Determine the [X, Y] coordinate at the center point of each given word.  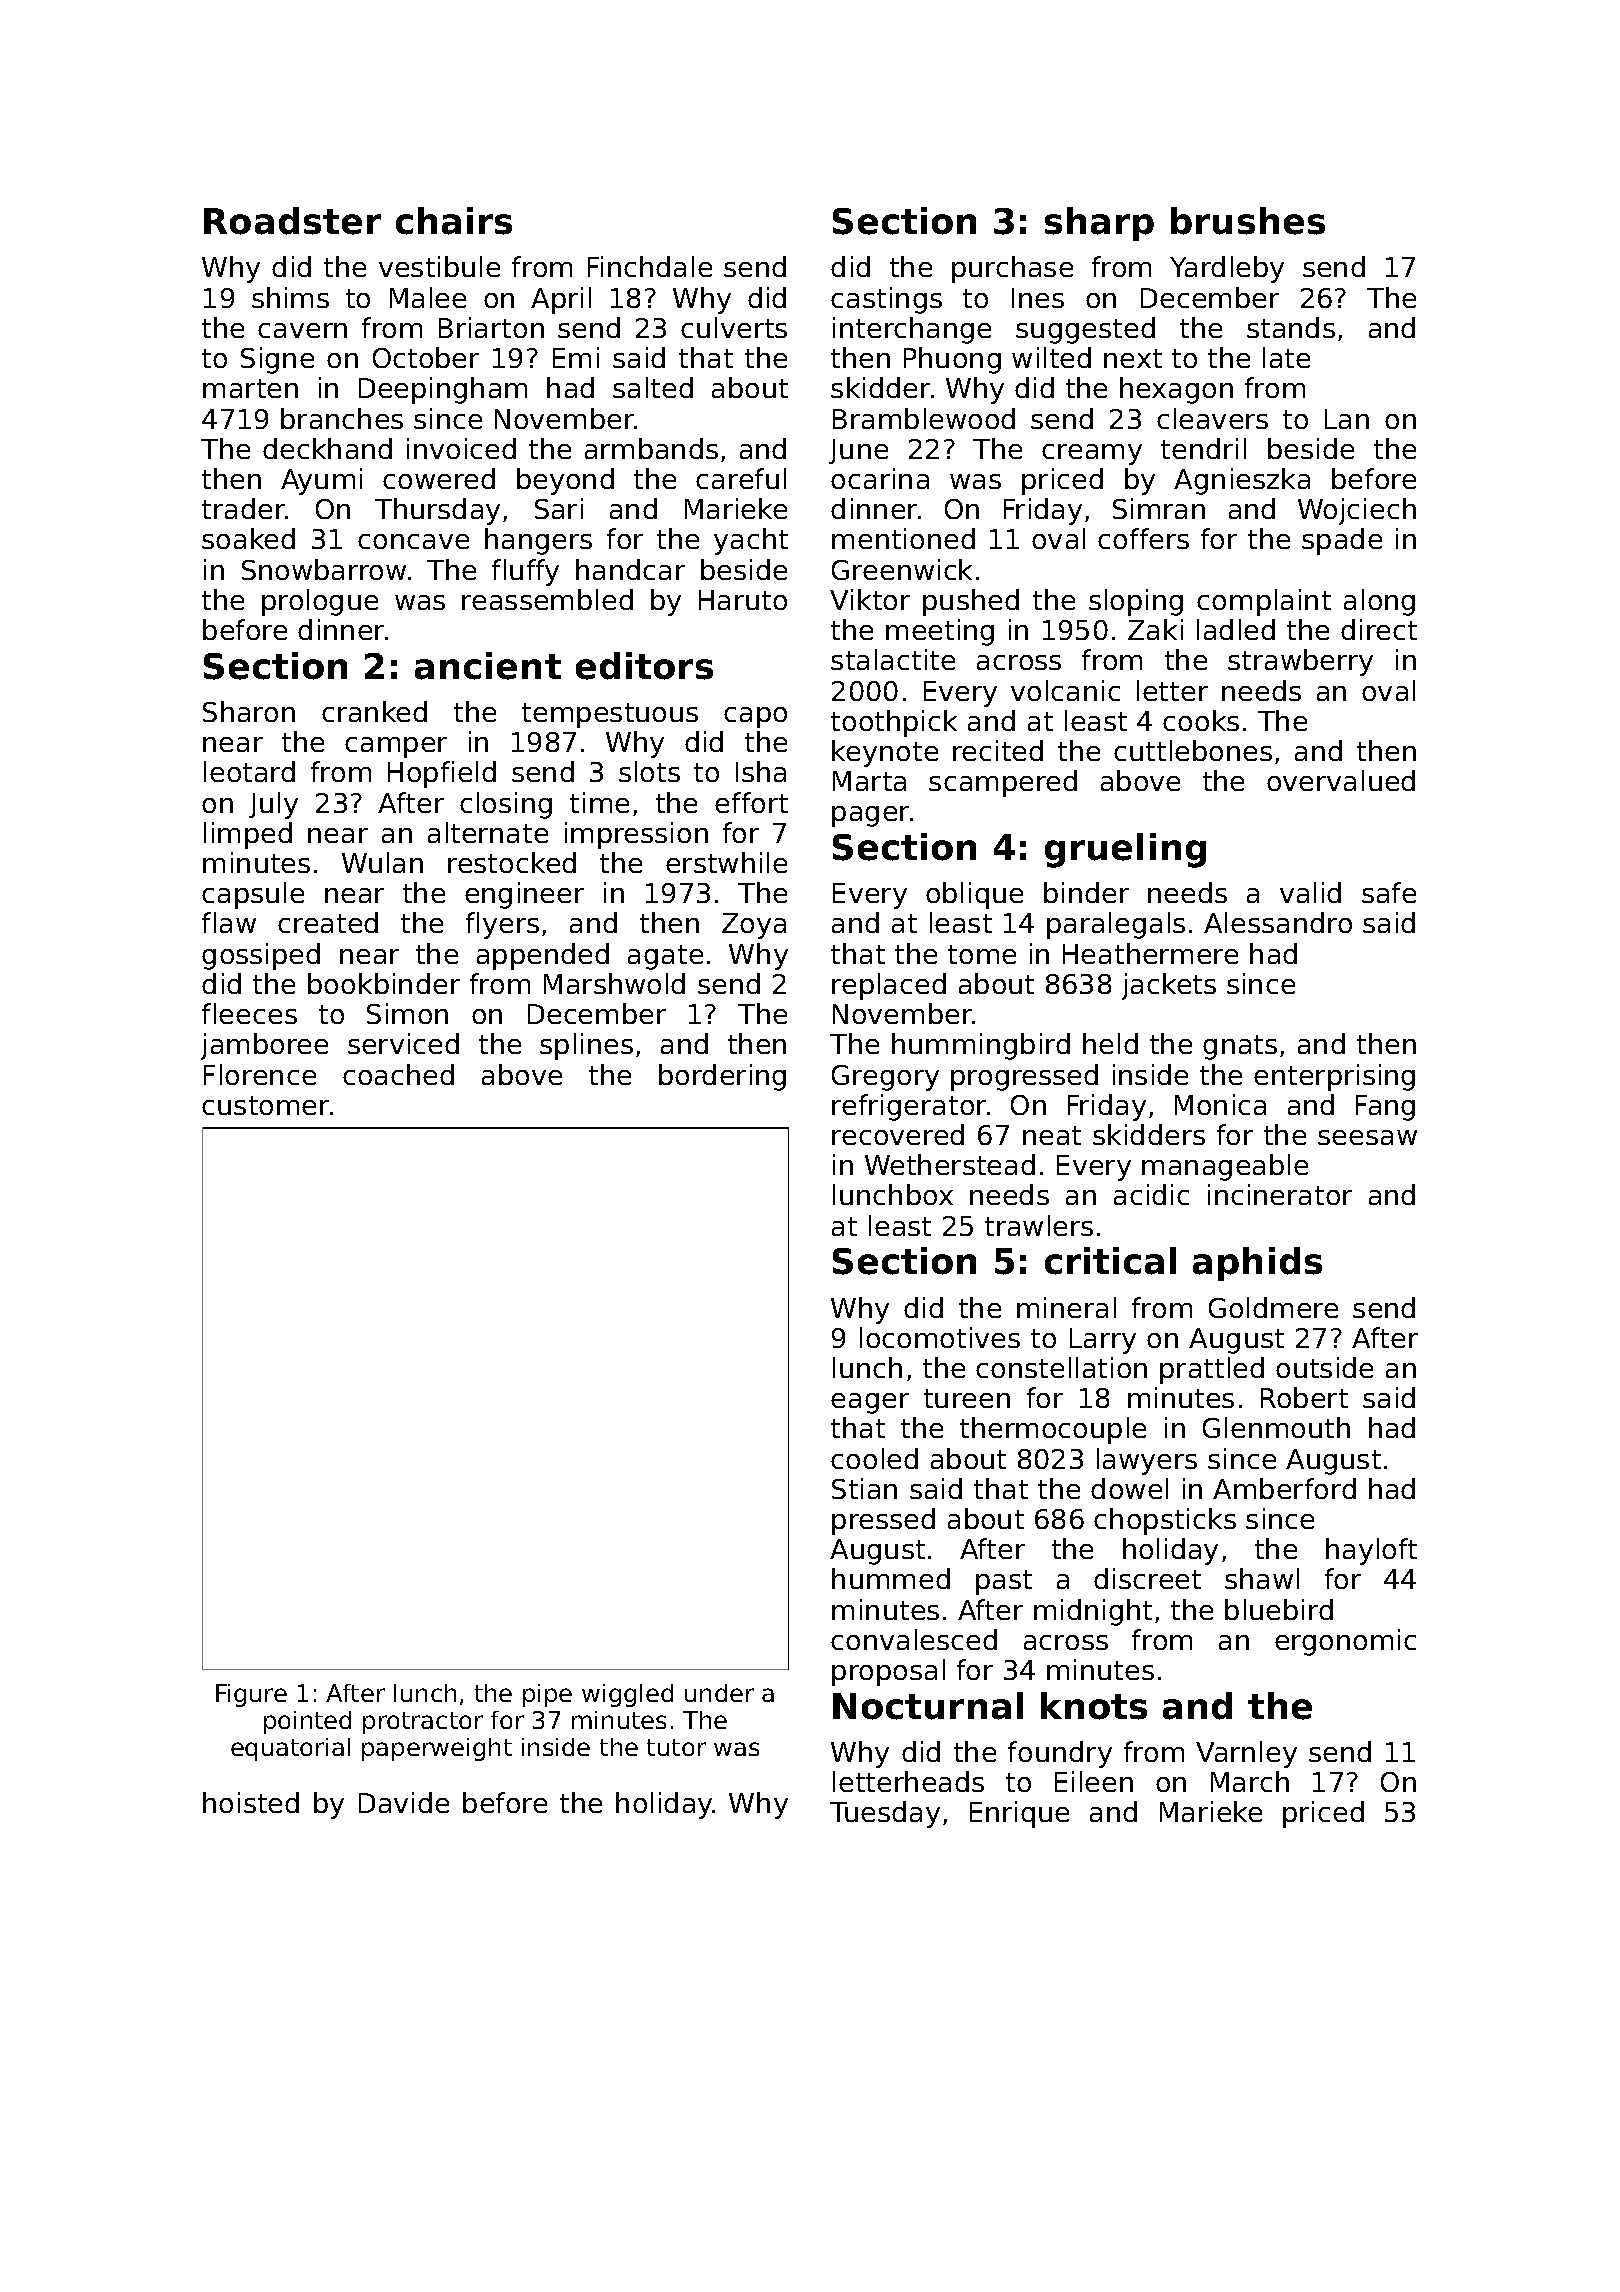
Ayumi [321, 481]
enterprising [1334, 1077]
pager [870, 816]
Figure [251, 1695]
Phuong [952, 360]
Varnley [1246, 1754]
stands [1291, 327]
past [1004, 1582]
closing [506, 805]
